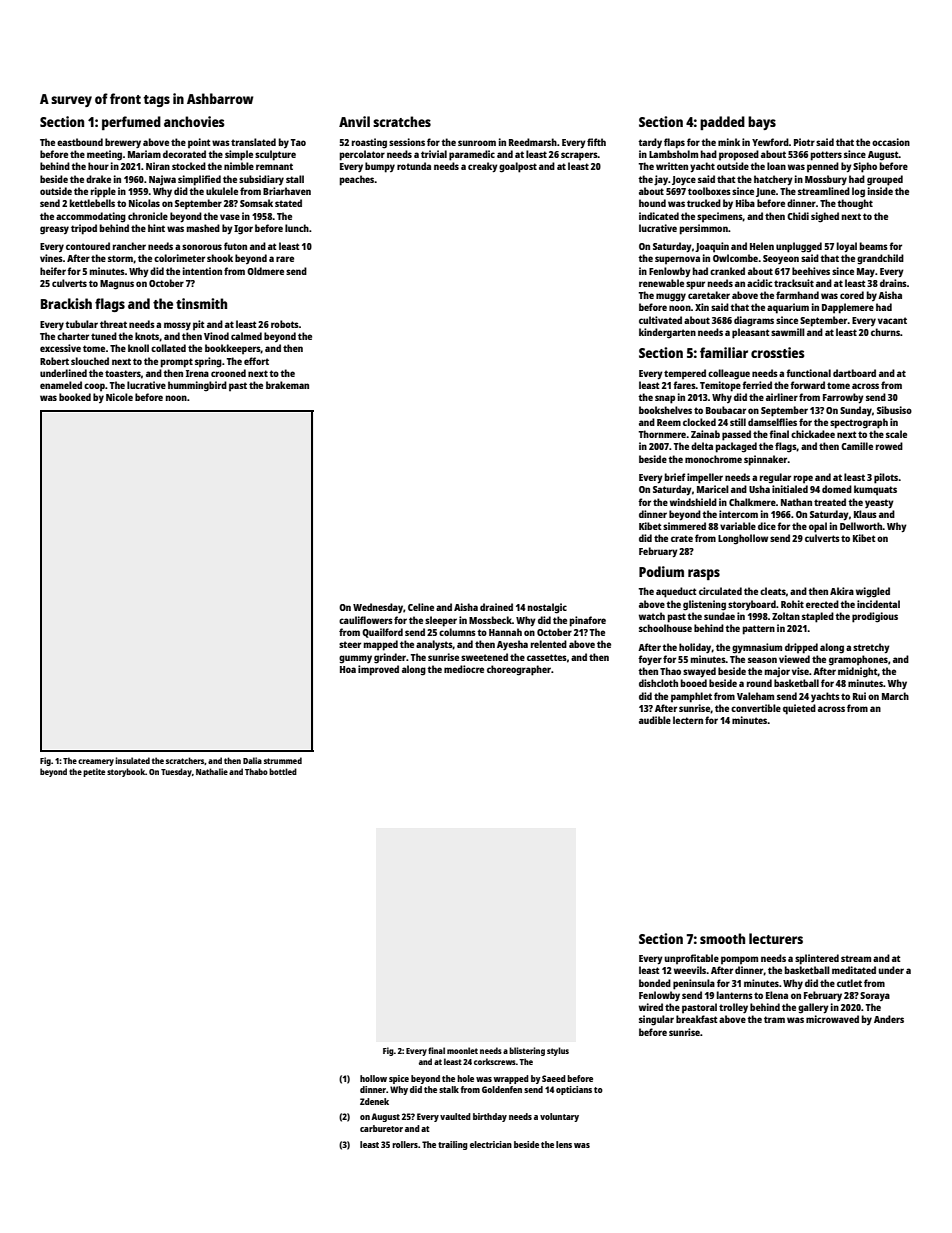 The height and width of the screenshot is (1233, 952). Describe the element at coordinates (462, 1050) in the screenshot. I see `moonlet` at that location.
